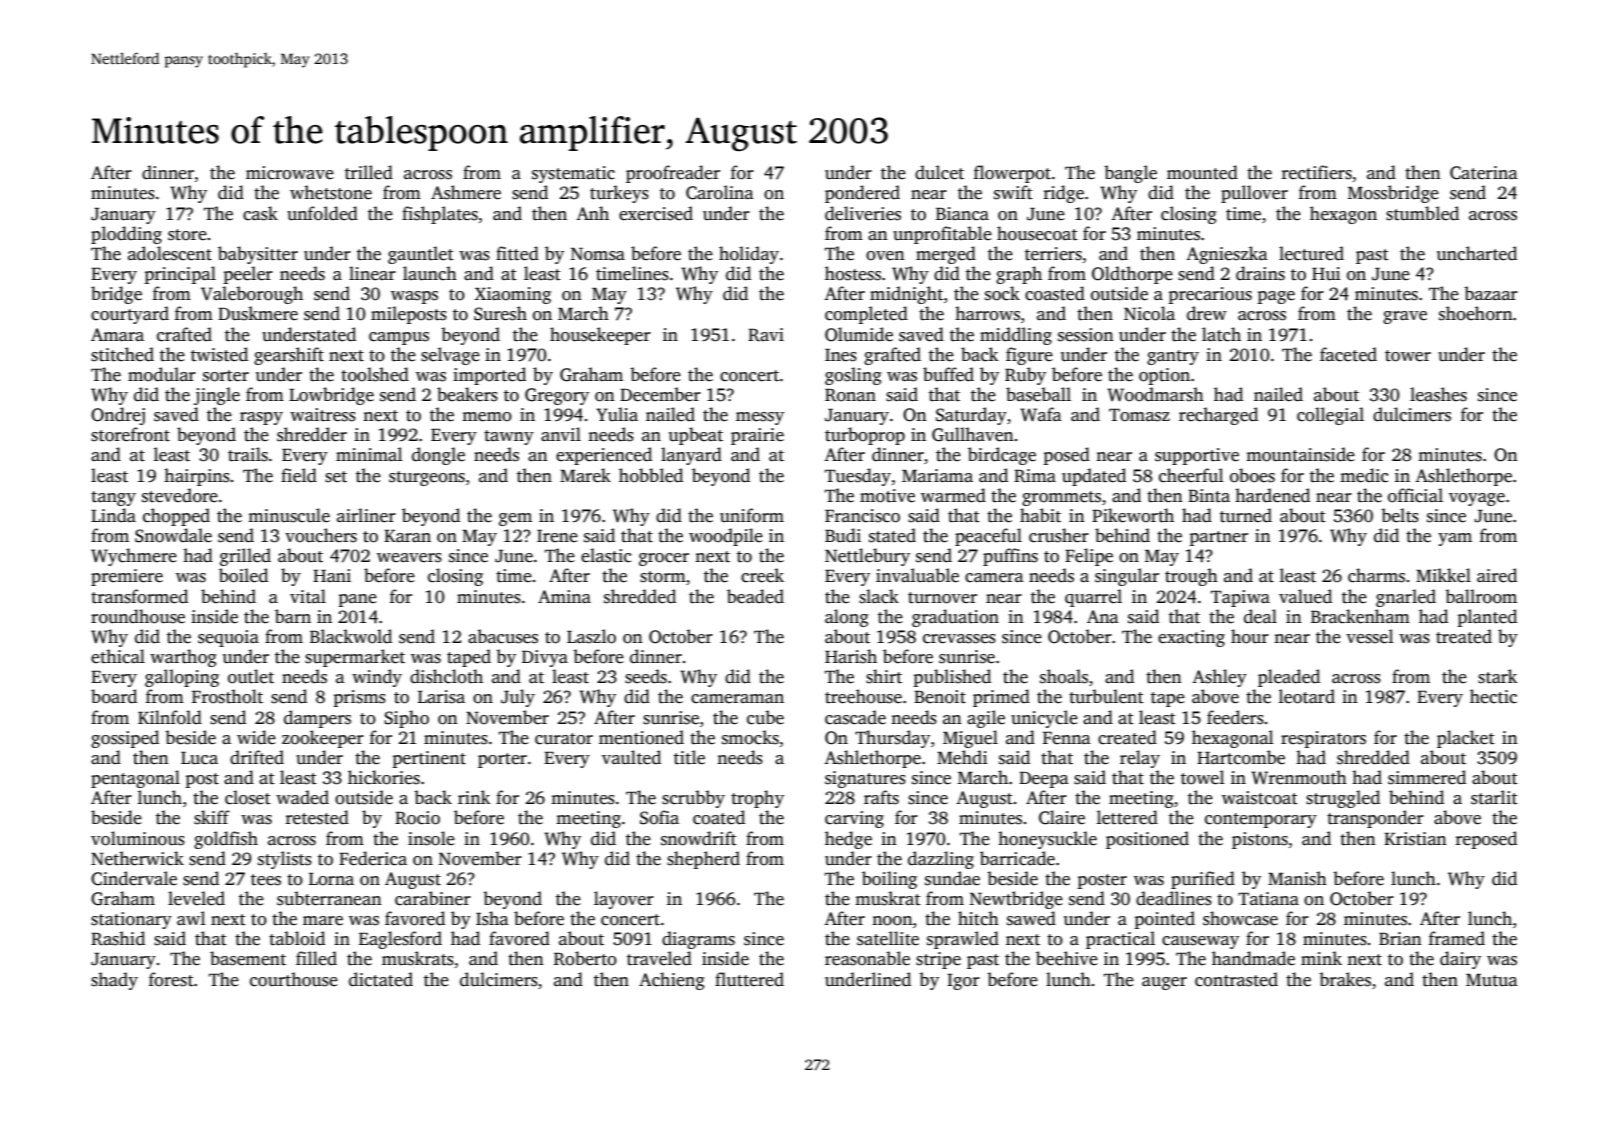  What do you see at coordinates (170, 253) in the screenshot?
I see `adolescent` at bounding box center [170, 253].
